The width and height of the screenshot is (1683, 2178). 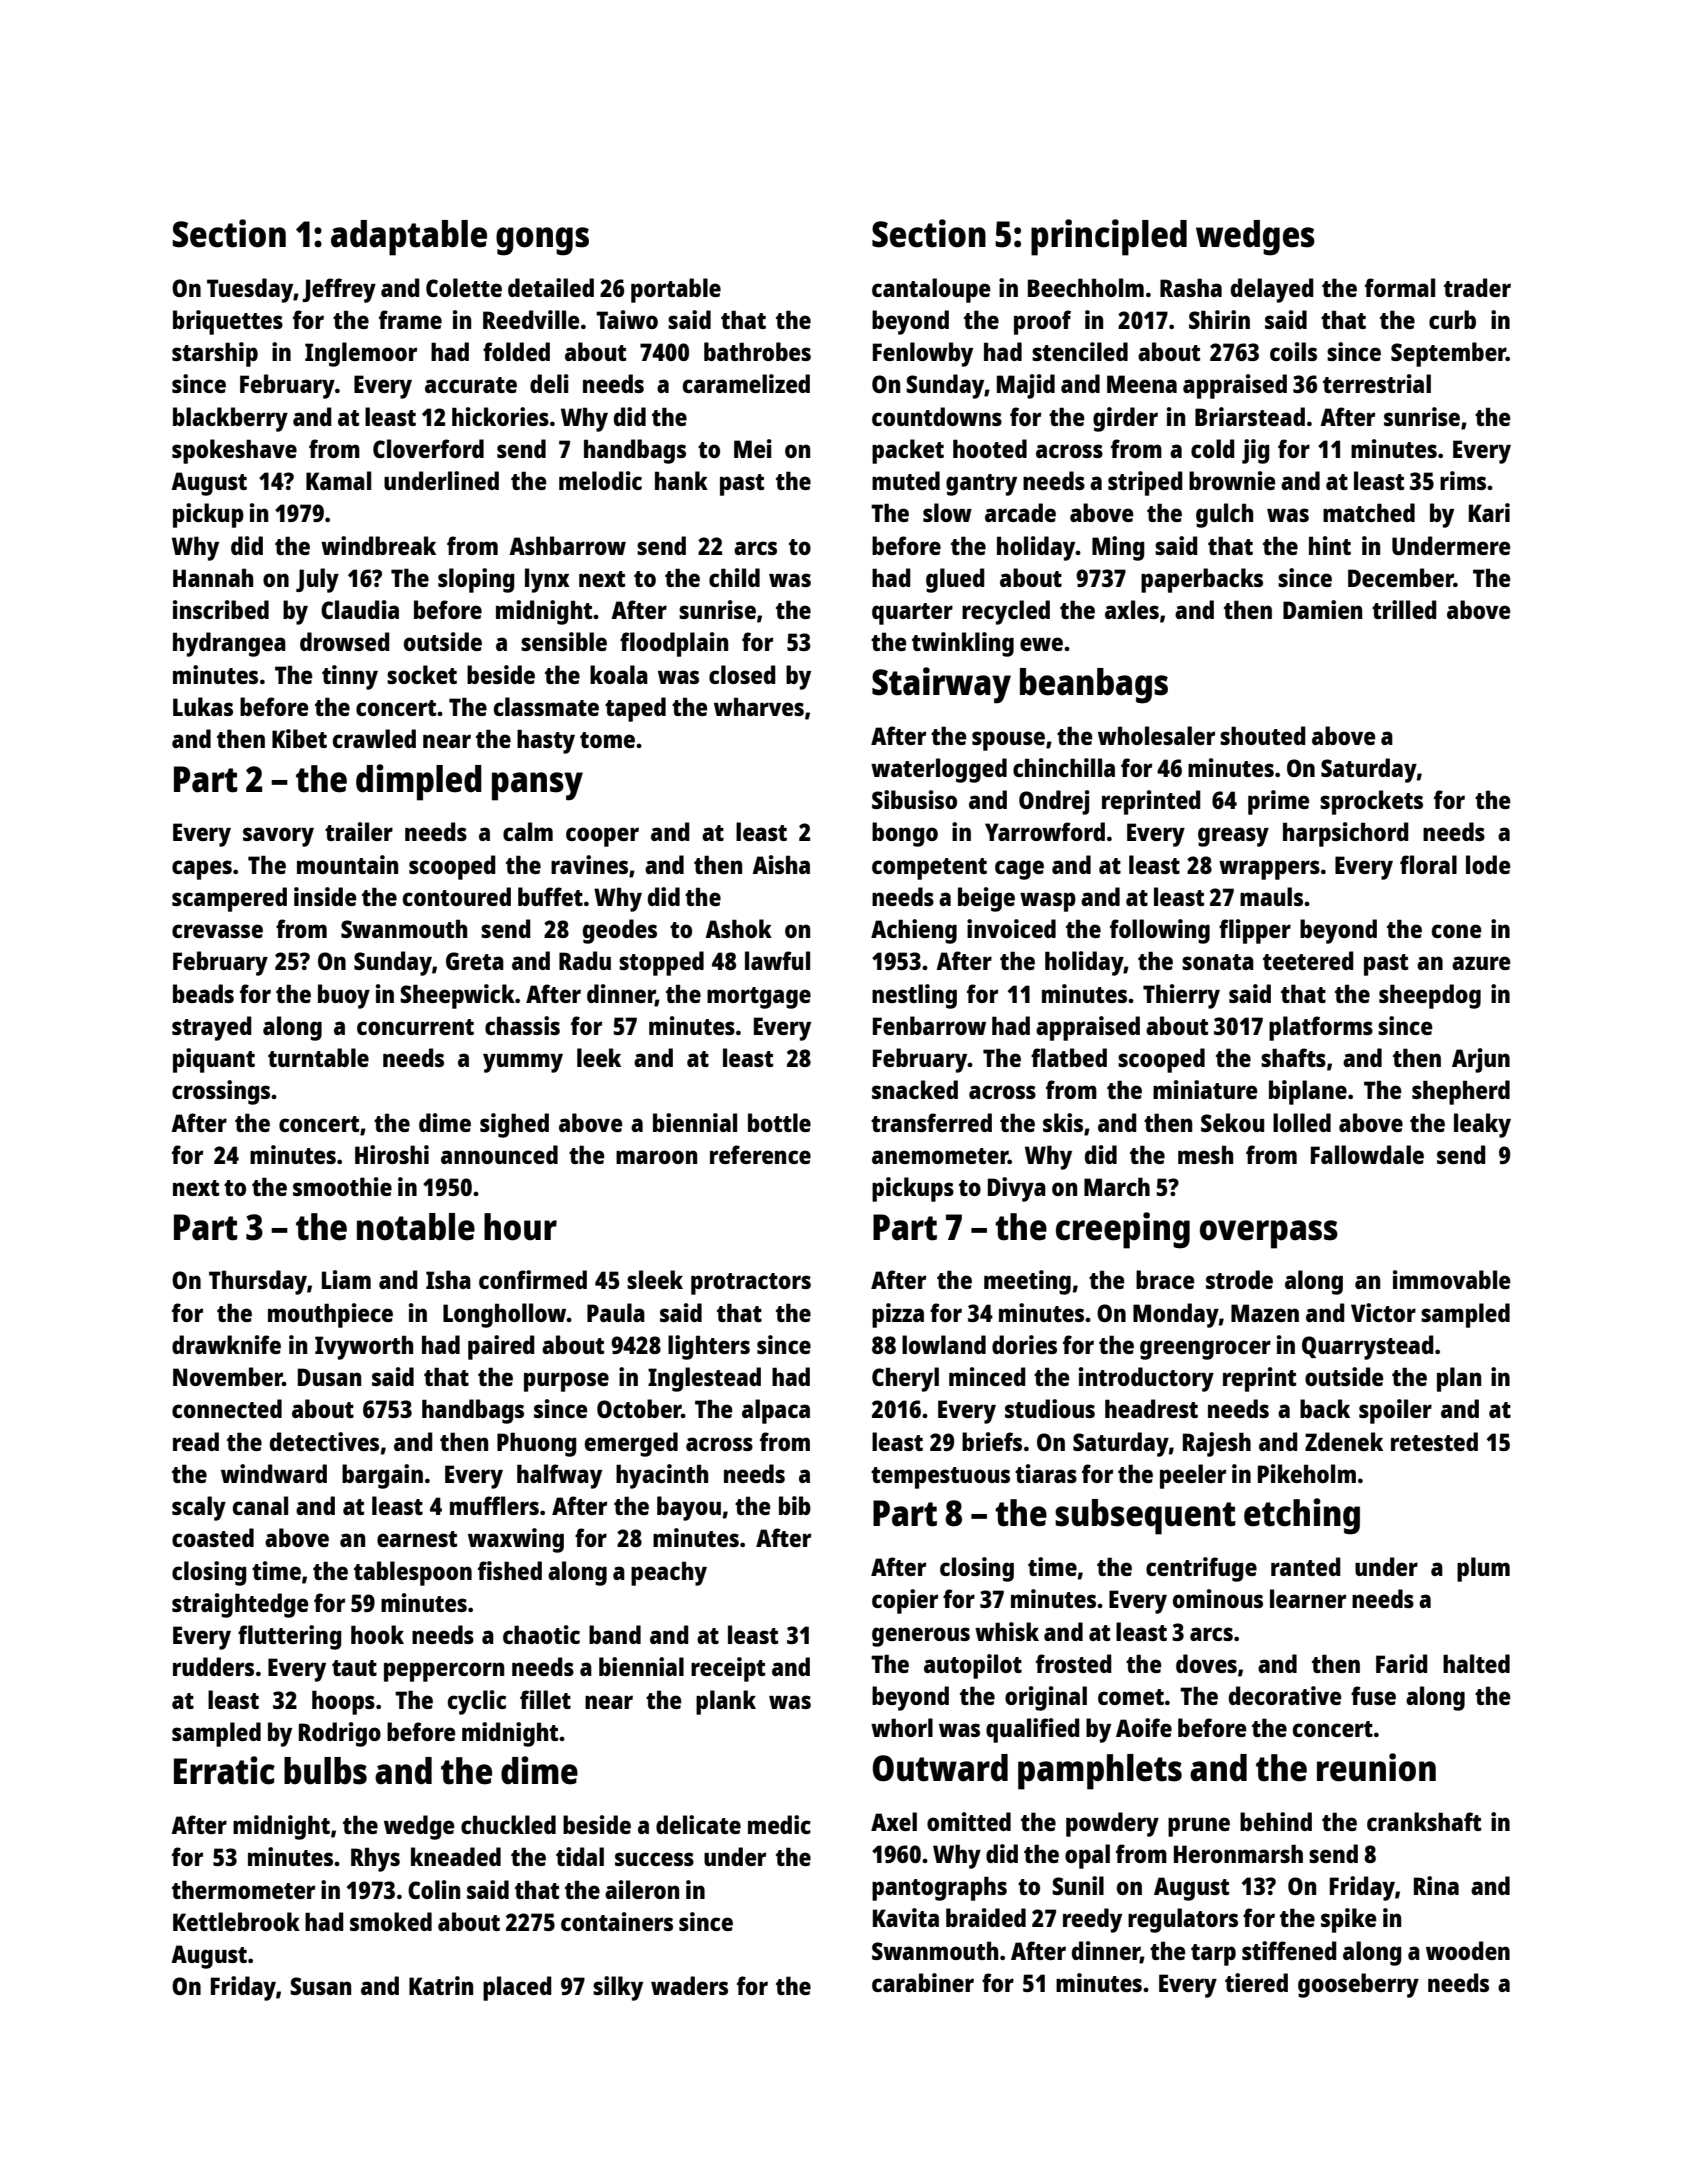 What do you see at coordinates (1256, 1982) in the screenshot?
I see `tiered` at bounding box center [1256, 1982].
